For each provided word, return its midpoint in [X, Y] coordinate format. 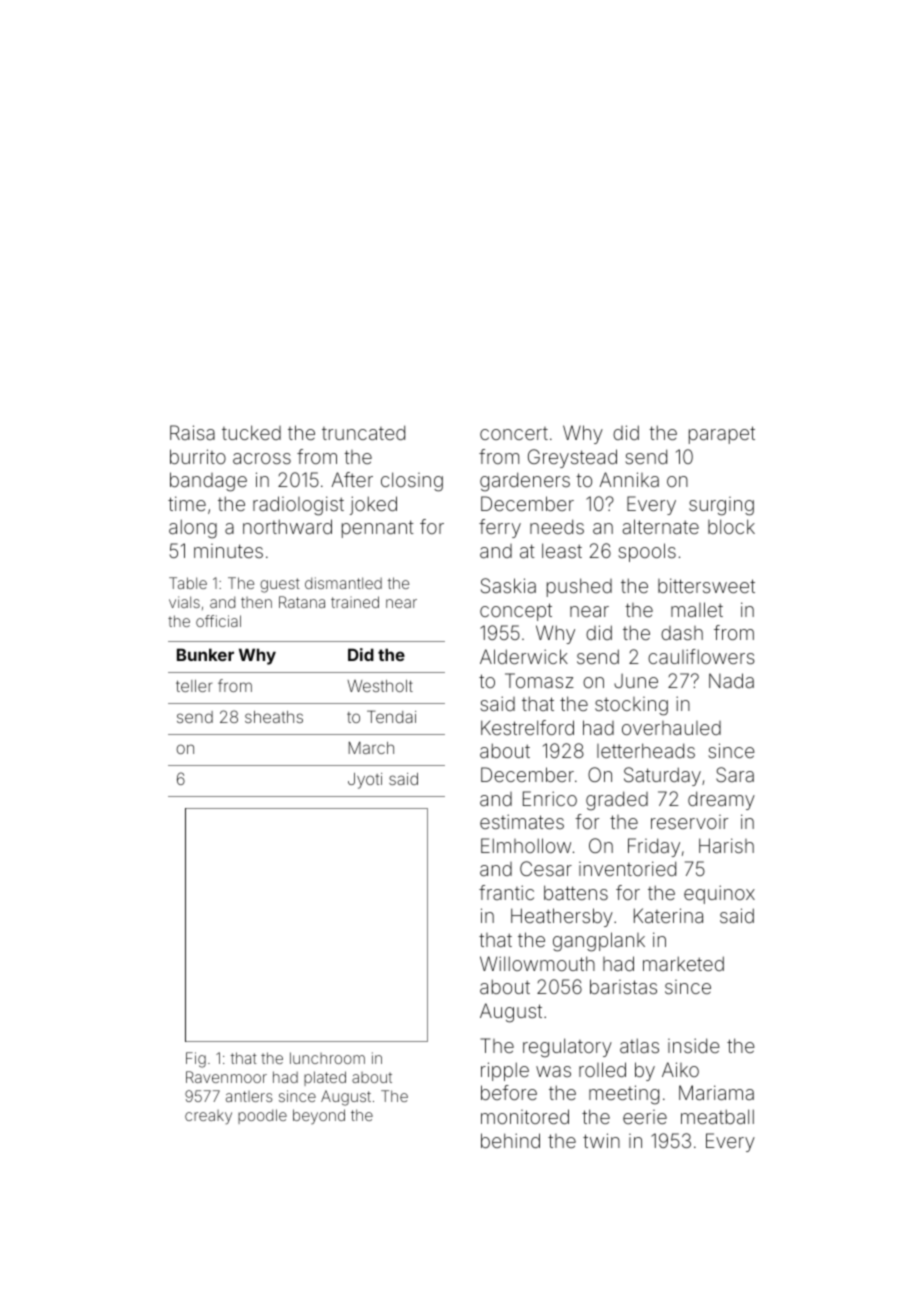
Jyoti [365, 781]
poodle [262, 1116]
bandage [208, 482]
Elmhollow [526, 845]
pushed [579, 587]
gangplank [599, 942]
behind [510, 1140]
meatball [717, 1116]
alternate [661, 526]
